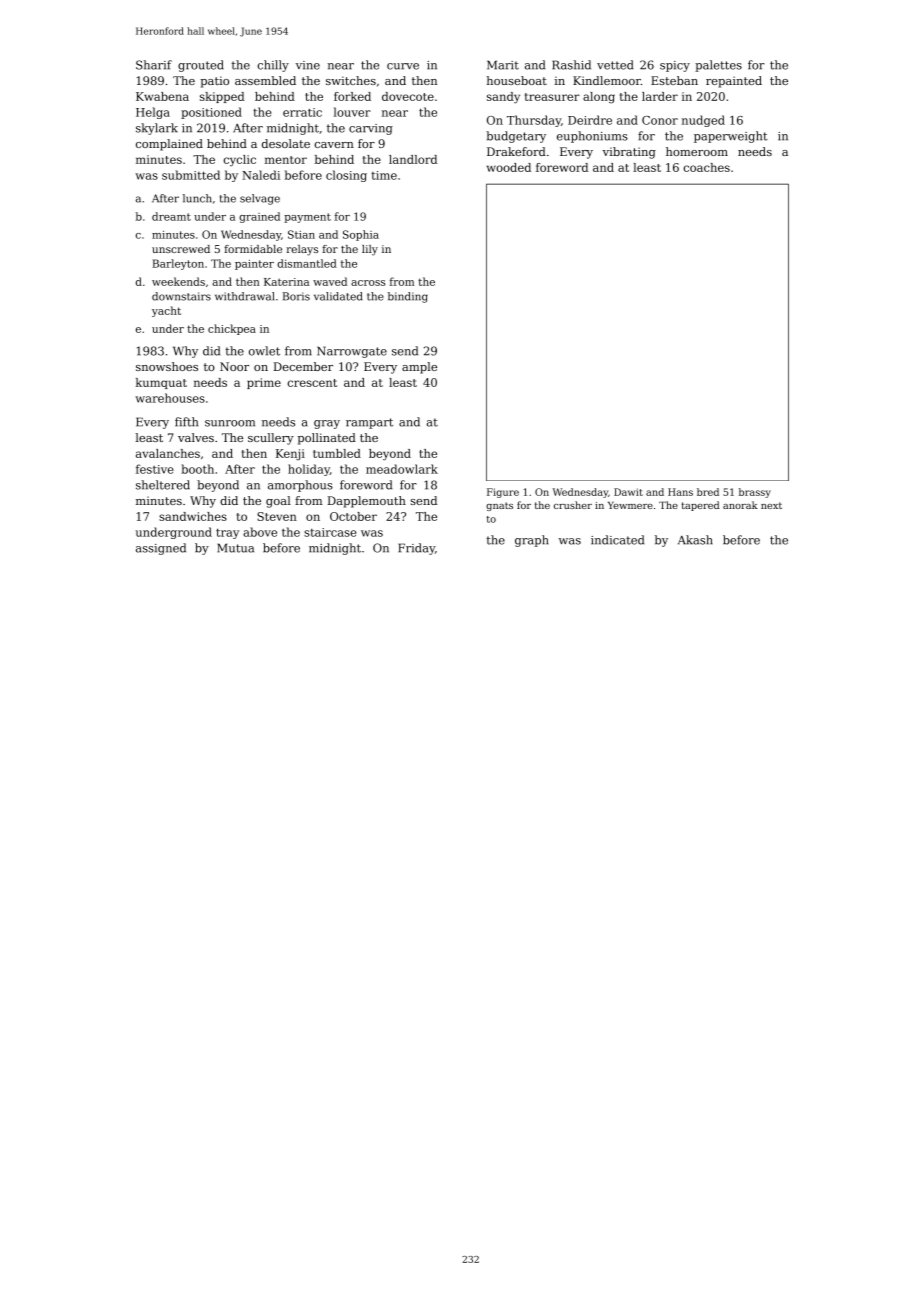 This screenshot has height=1314, width=924. I want to click on Dawit, so click(628, 492).
